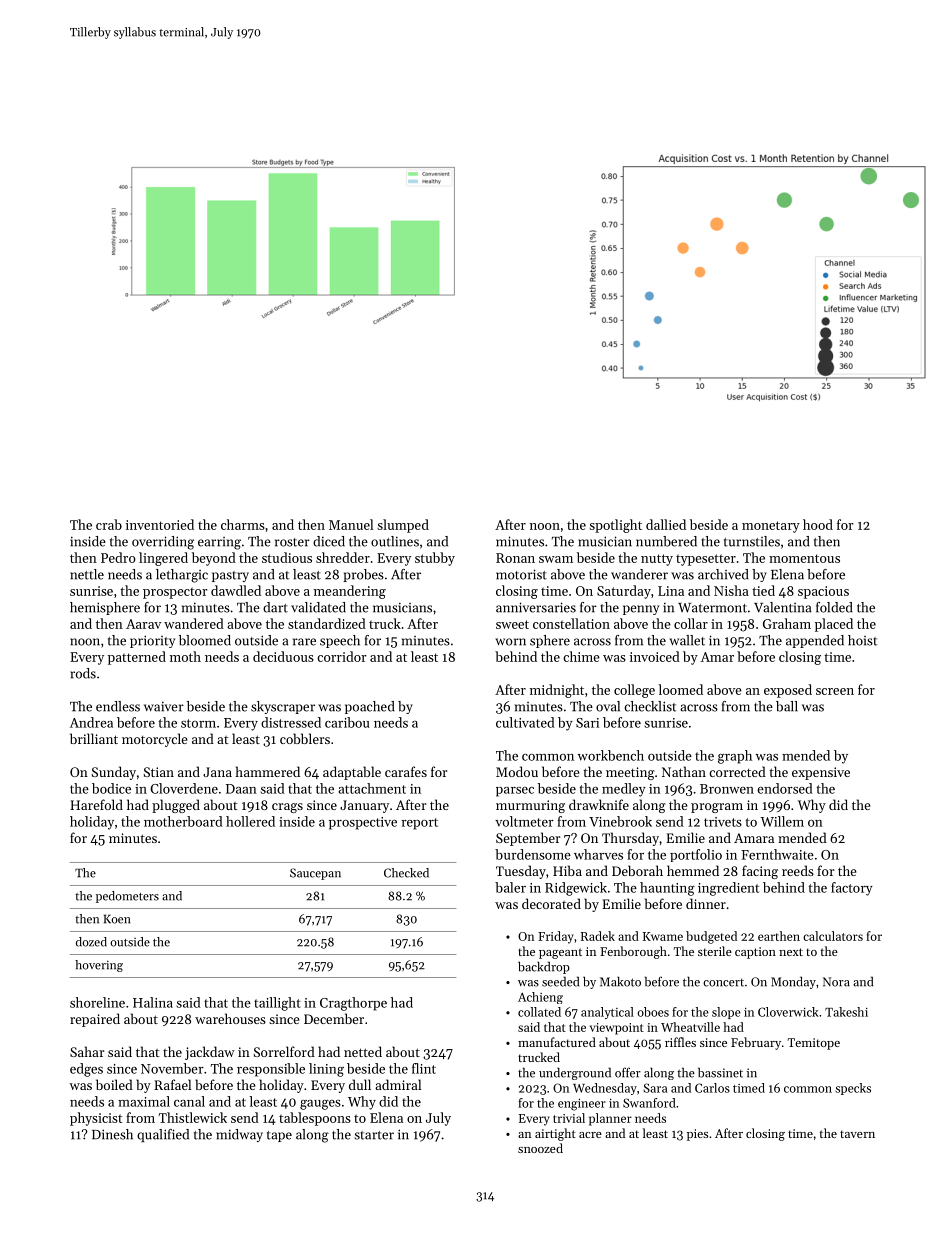 The width and height of the screenshot is (952, 1233). What do you see at coordinates (615, 526) in the screenshot?
I see `spotlight` at bounding box center [615, 526].
